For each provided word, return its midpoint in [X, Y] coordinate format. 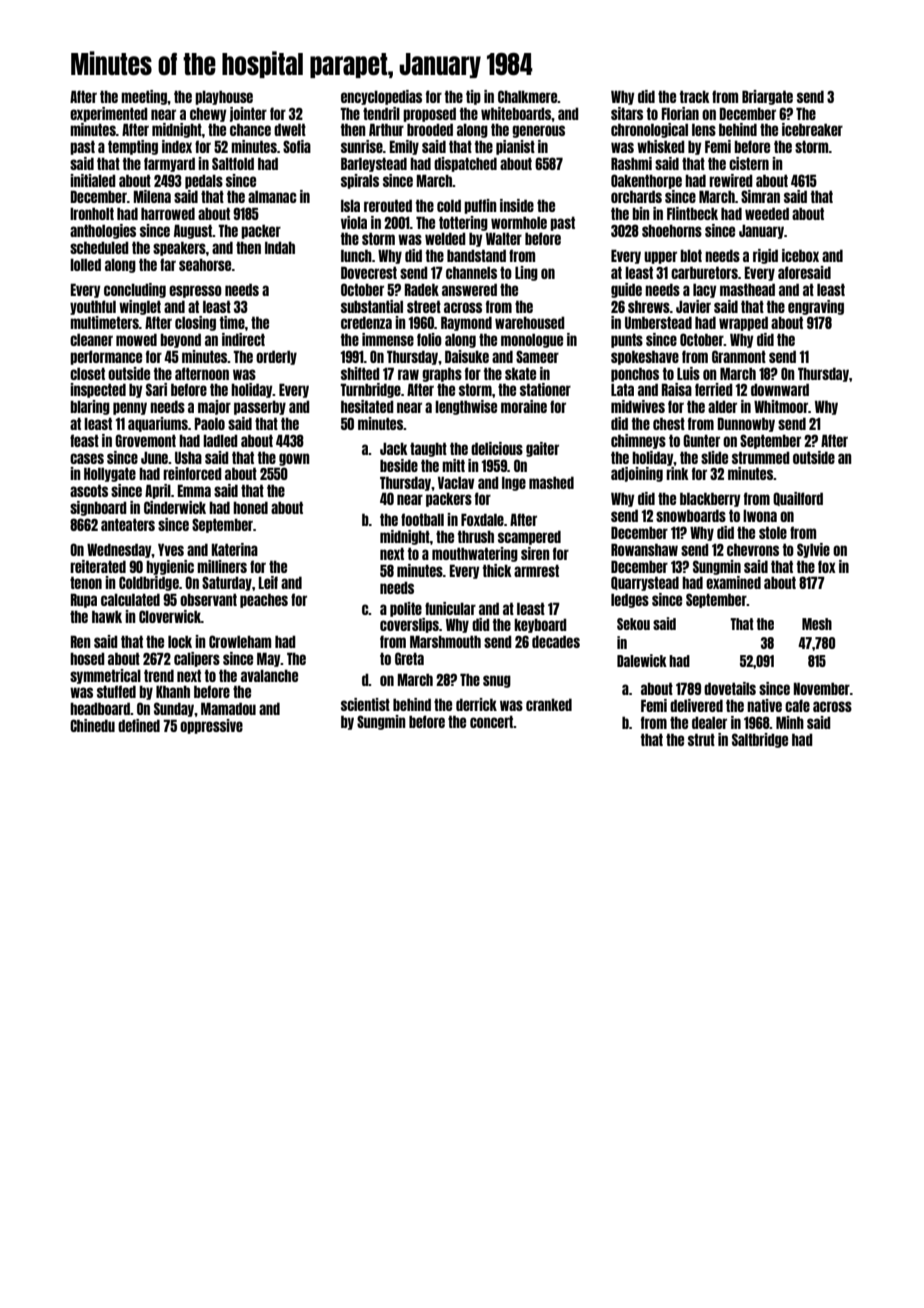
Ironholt [92, 213]
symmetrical [105, 676]
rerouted [388, 205]
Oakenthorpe [646, 181]
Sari [156, 389]
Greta [409, 658]
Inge [514, 483]
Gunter [701, 440]
